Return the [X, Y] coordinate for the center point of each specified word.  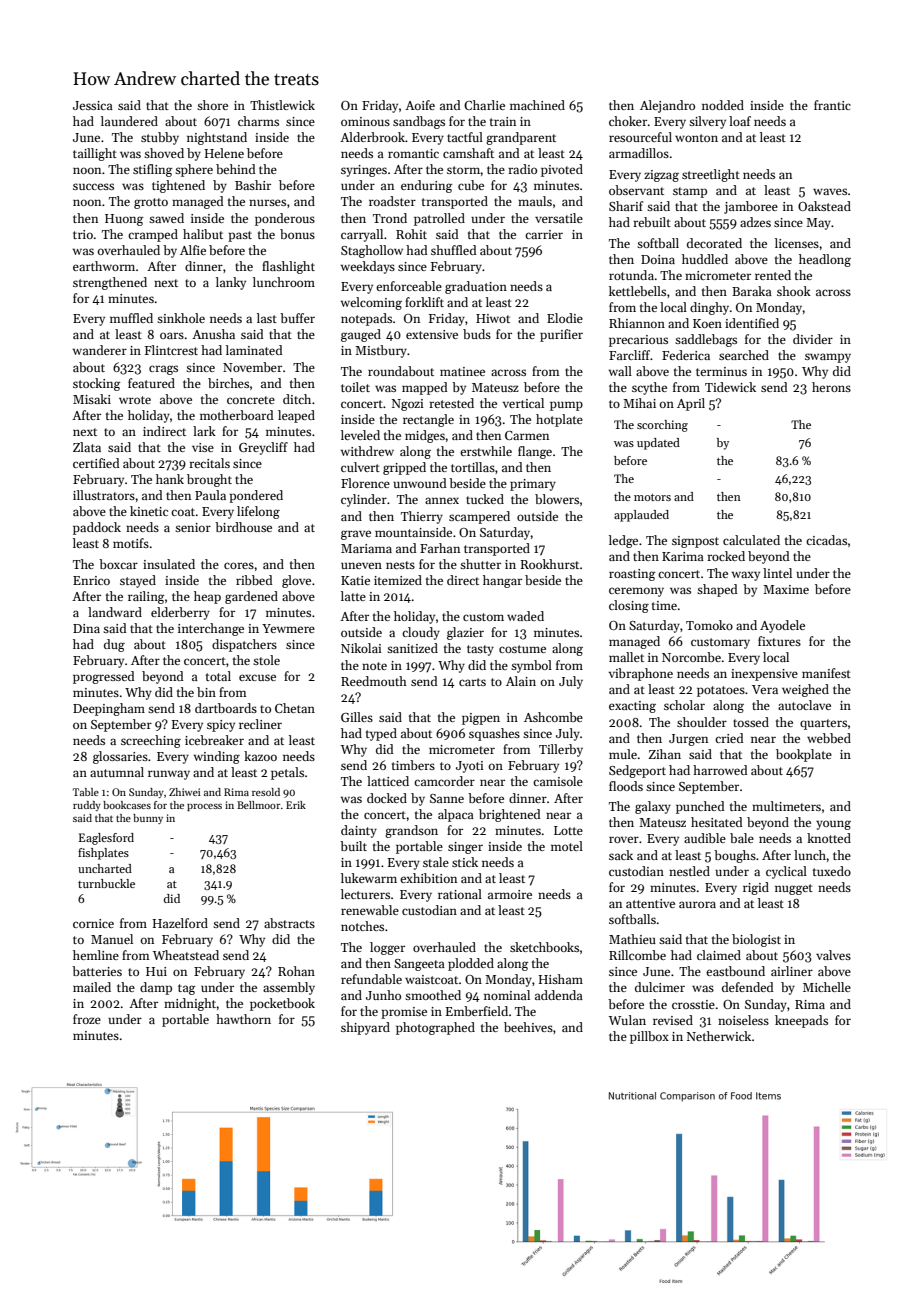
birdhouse [243, 527]
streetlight [711, 175]
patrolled [439, 219]
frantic [832, 105]
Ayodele [782, 626]
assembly [289, 988]
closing [629, 606]
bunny [148, 819]
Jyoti [470, 767]
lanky [231, 283]
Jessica [93, 105]
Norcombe [691, 657]
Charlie [484, 105]
